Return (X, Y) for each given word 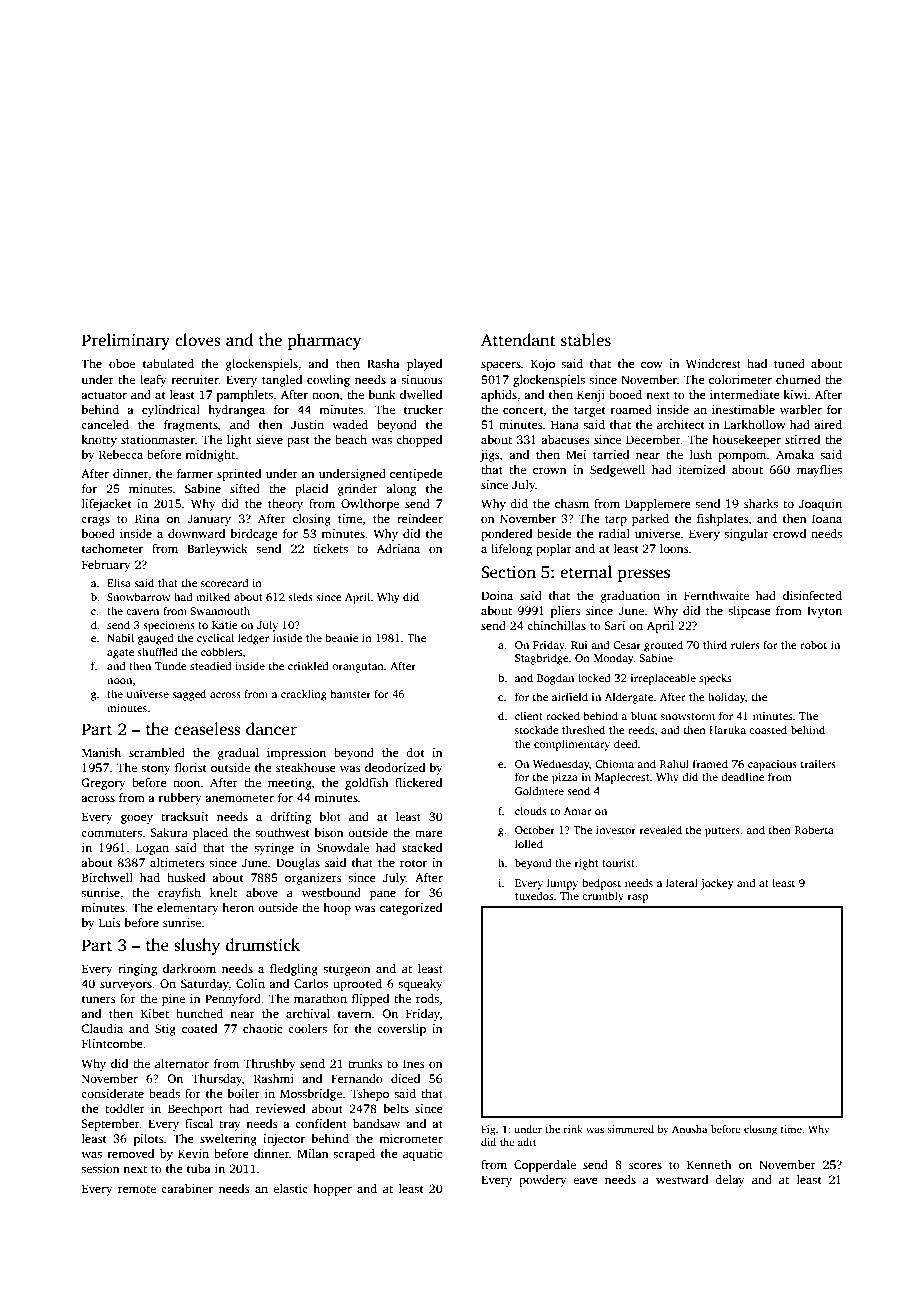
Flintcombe (112, 1043)
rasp (638, 898)
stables (586, 340)
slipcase (749, 612)
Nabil (120, 637)
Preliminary (126, 341)
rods (427, 998)
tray (230, 1126)
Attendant (518, 340)
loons (674, 548)
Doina (497, 595)
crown (550, 471)
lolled (529, 843)
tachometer (112, 548)
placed (210, 834)
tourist (618, 863)
